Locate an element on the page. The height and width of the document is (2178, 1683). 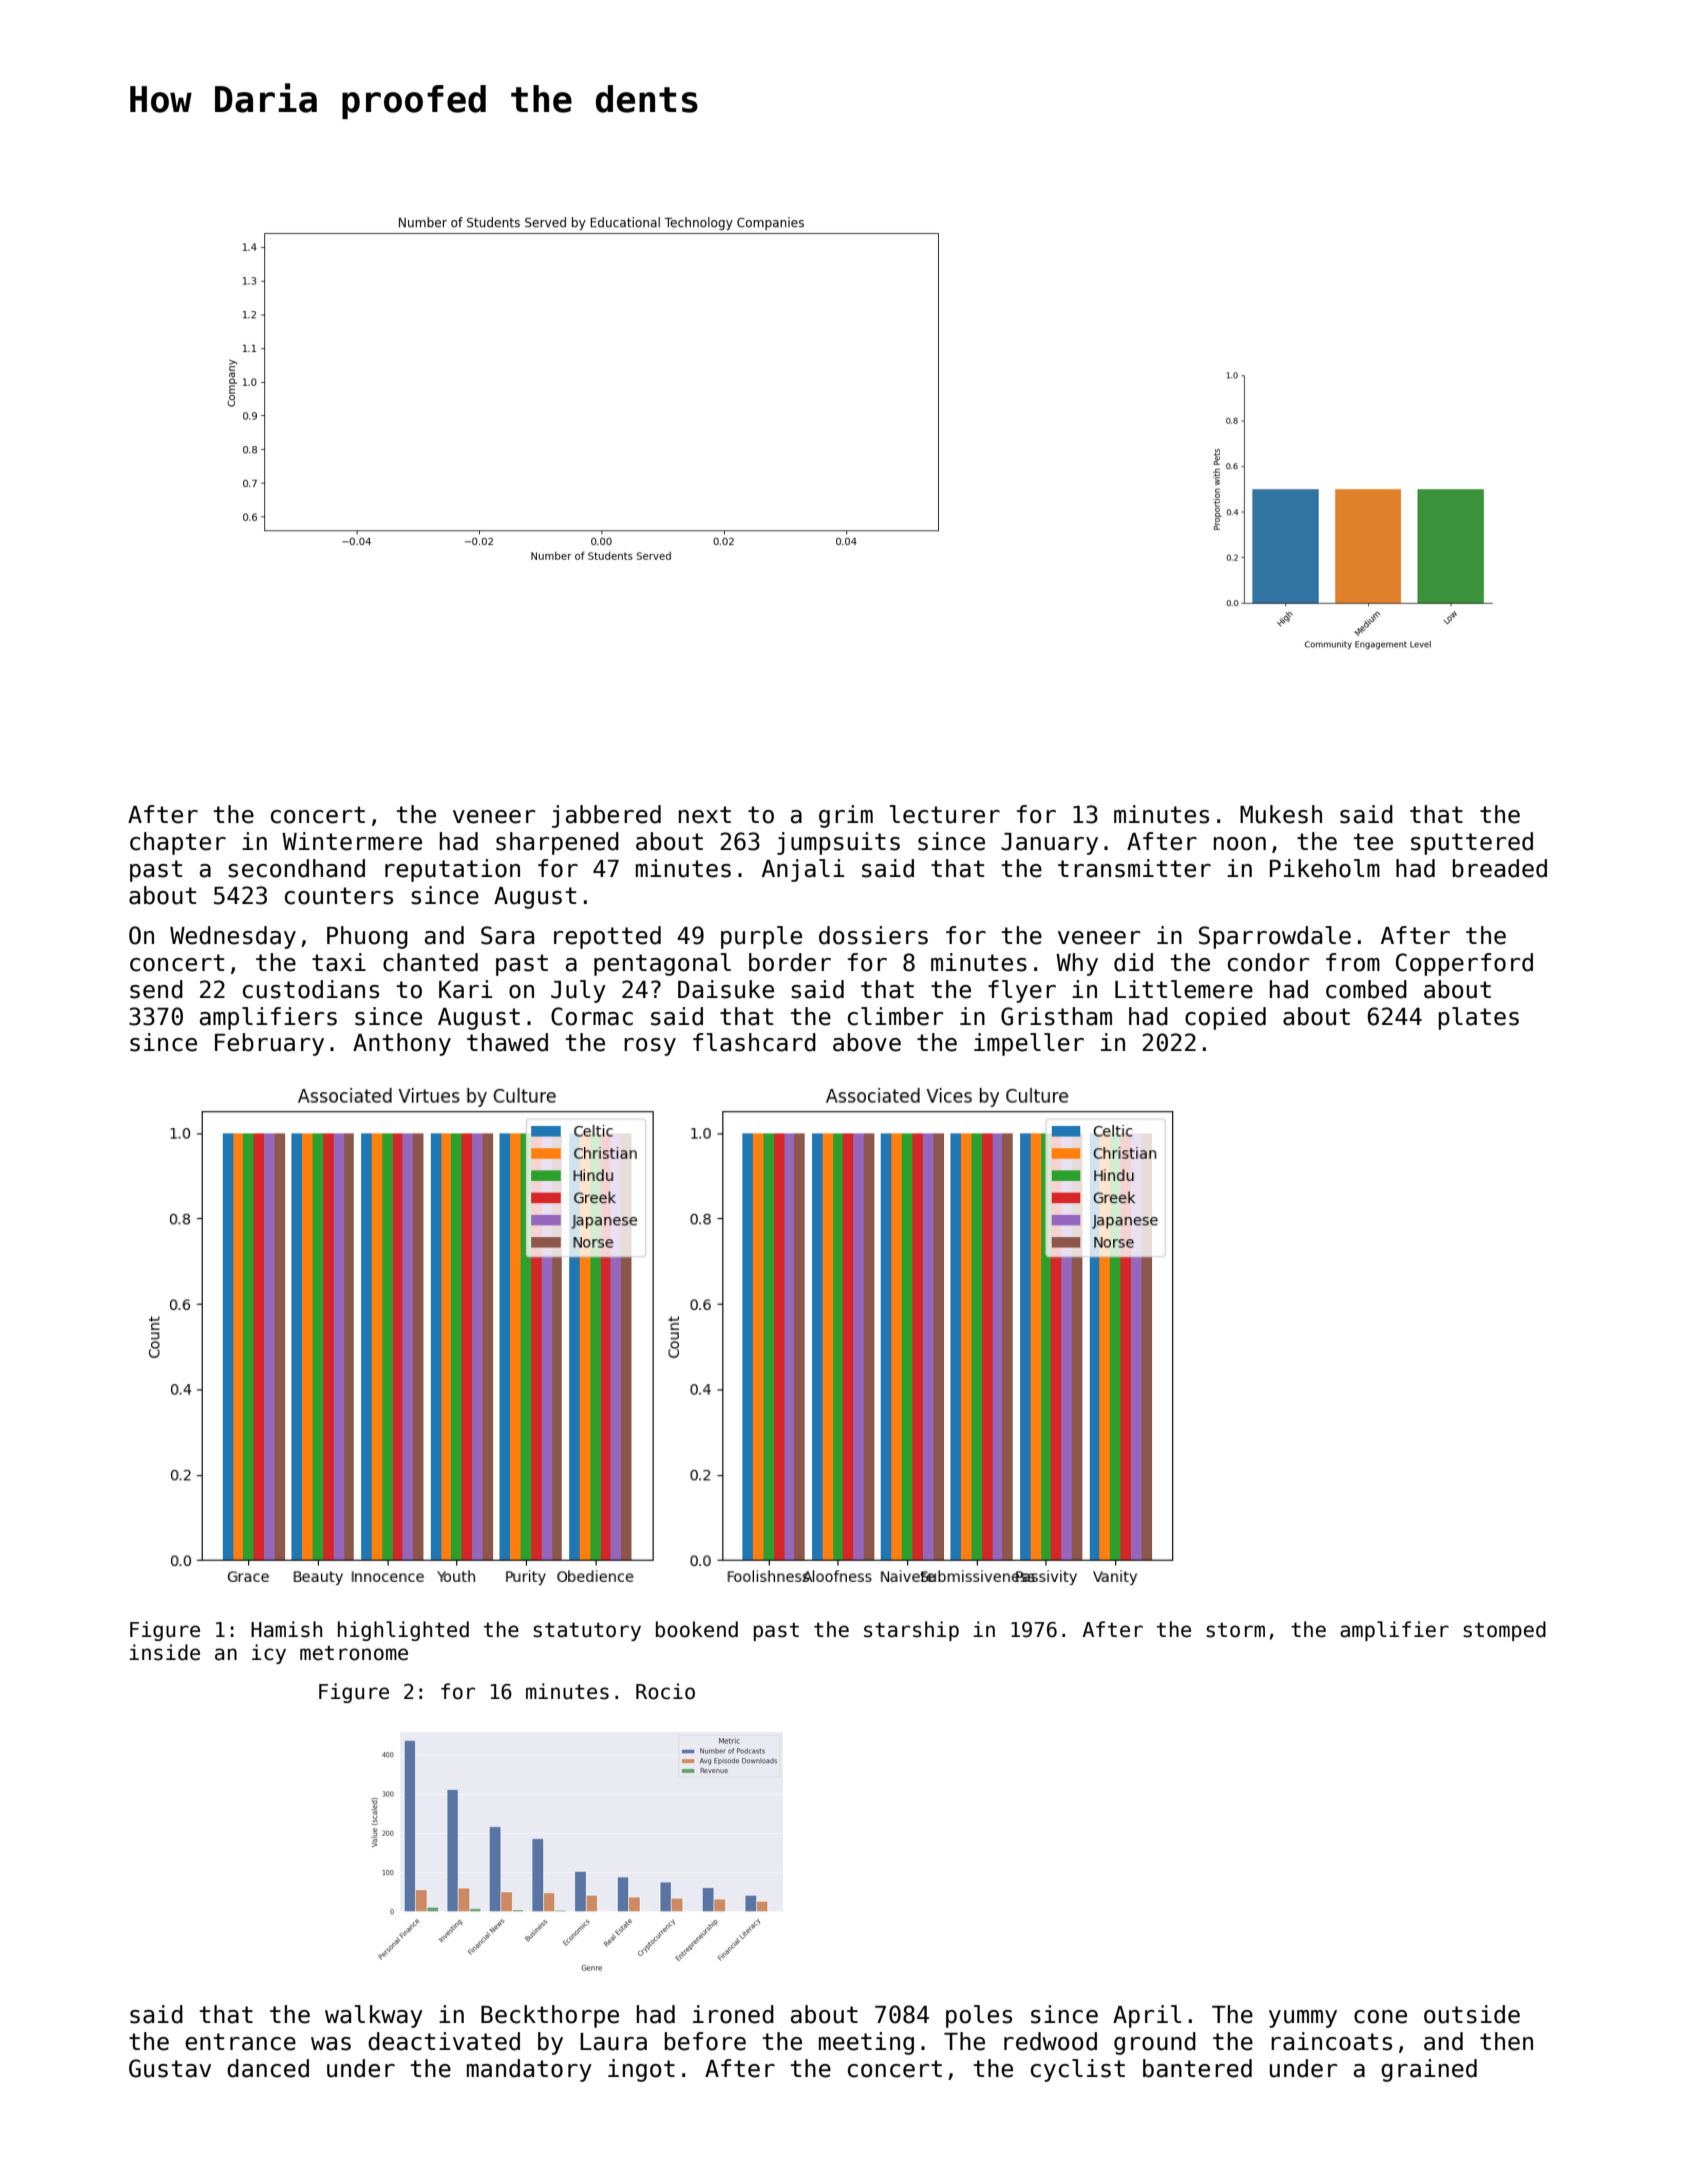
Rocio is located at coordinates (665, 1691).
